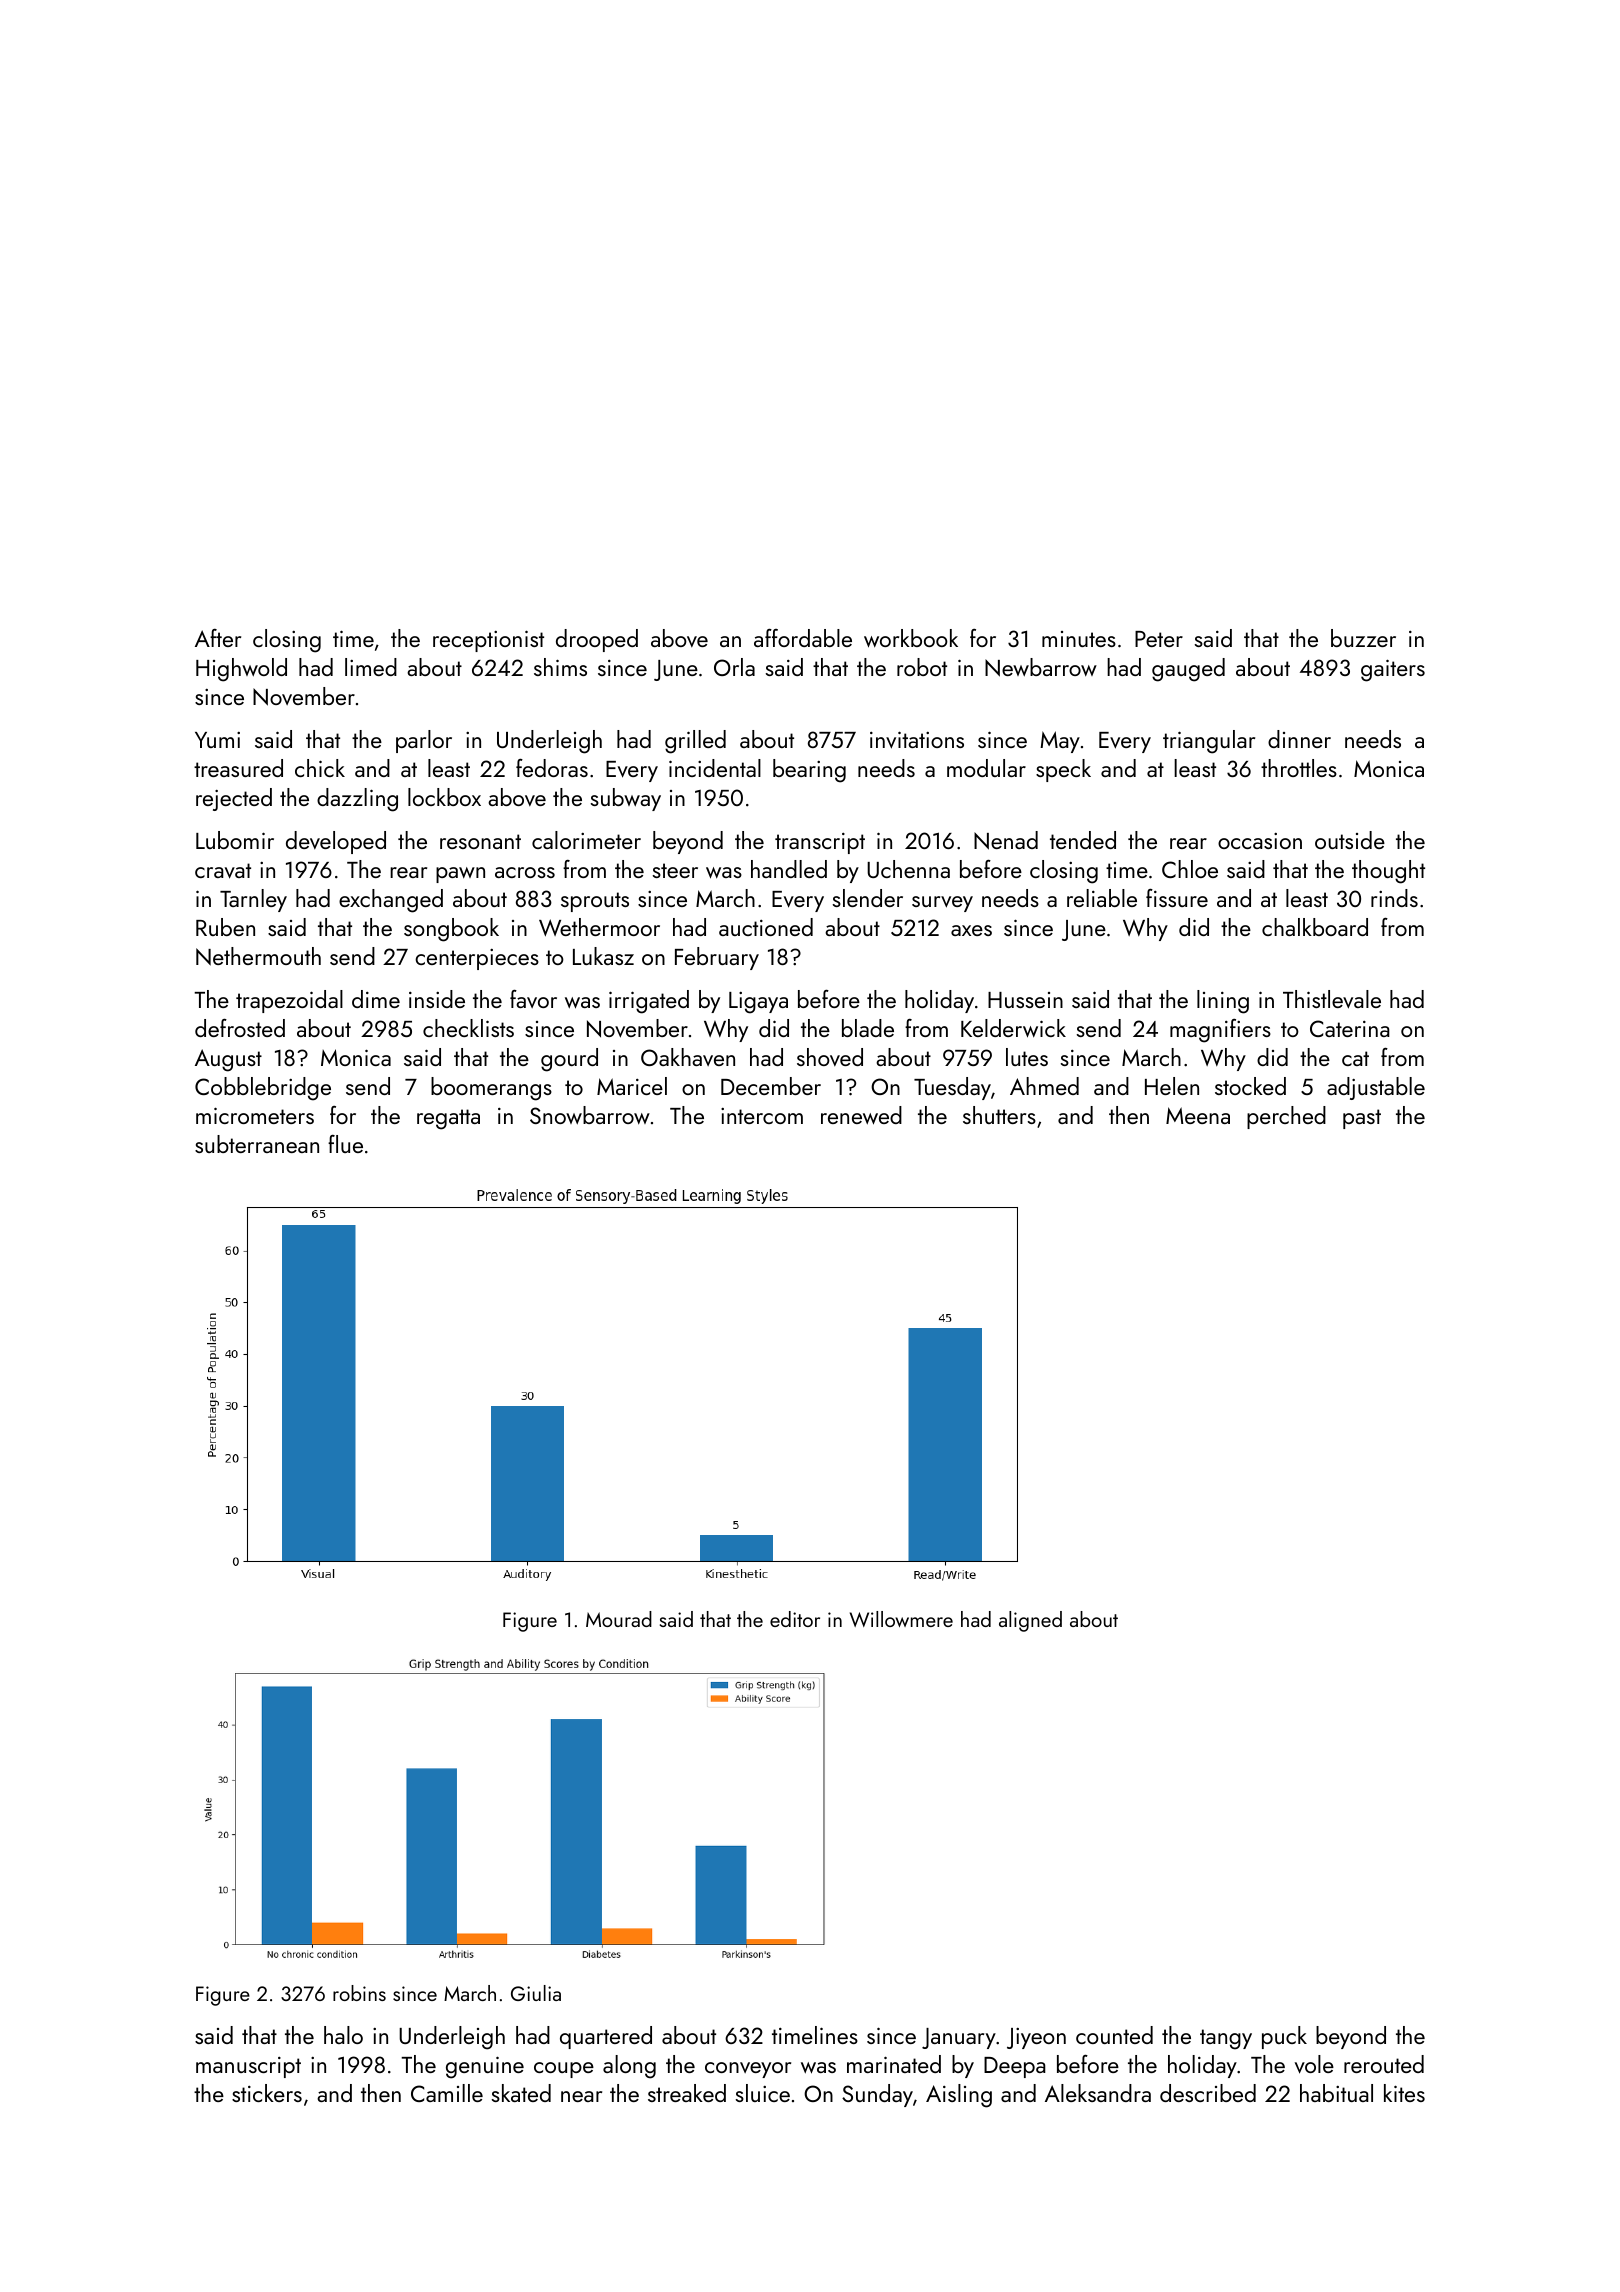  I want to click on intercom, so click(762, 1116).
